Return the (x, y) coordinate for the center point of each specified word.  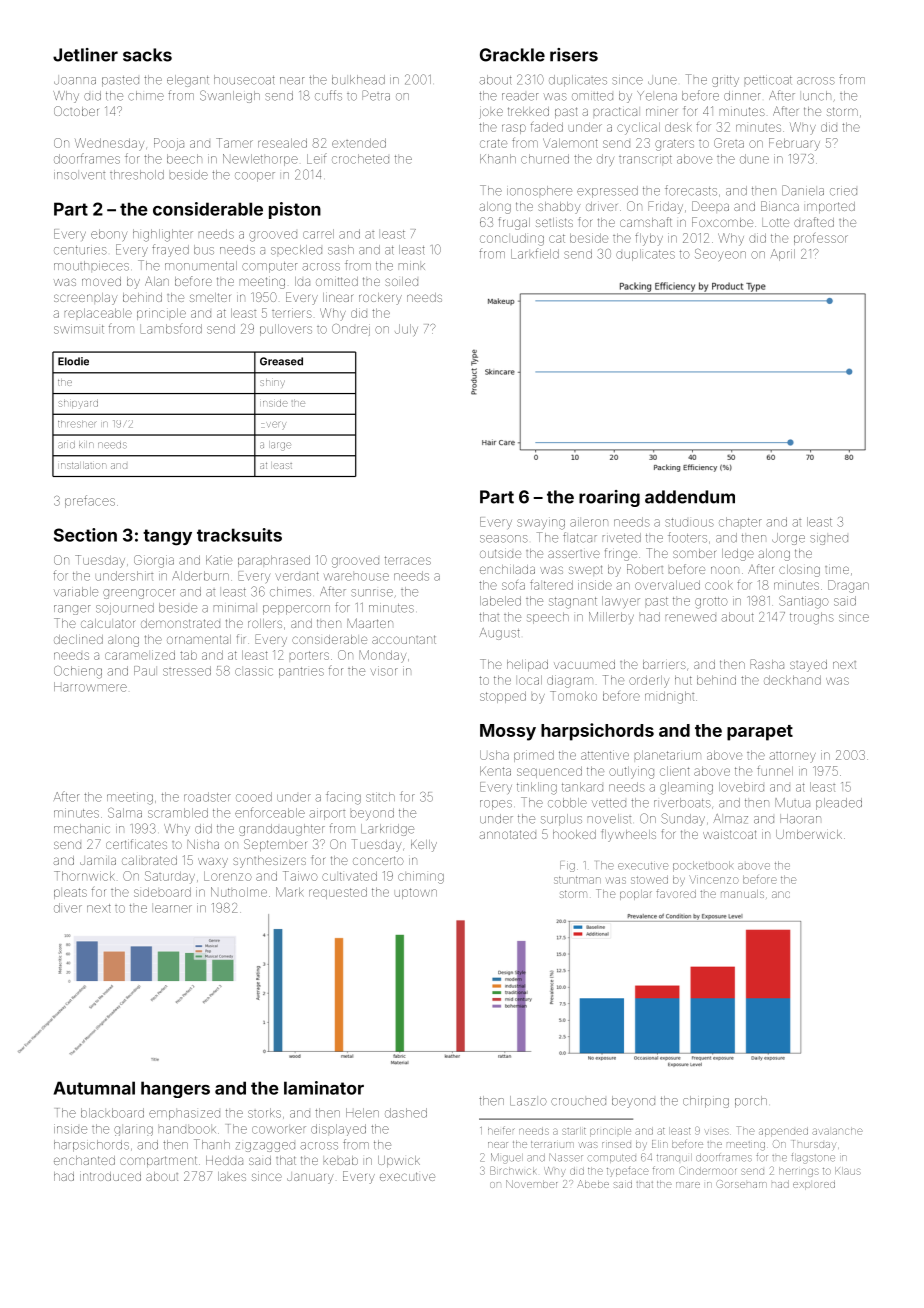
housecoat (244, 80)
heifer (501, 1130)
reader (520, 97)
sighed (829, 540)
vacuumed (584, 664)
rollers (265, 623)
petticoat (768, 80)
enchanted (84, 1160)
